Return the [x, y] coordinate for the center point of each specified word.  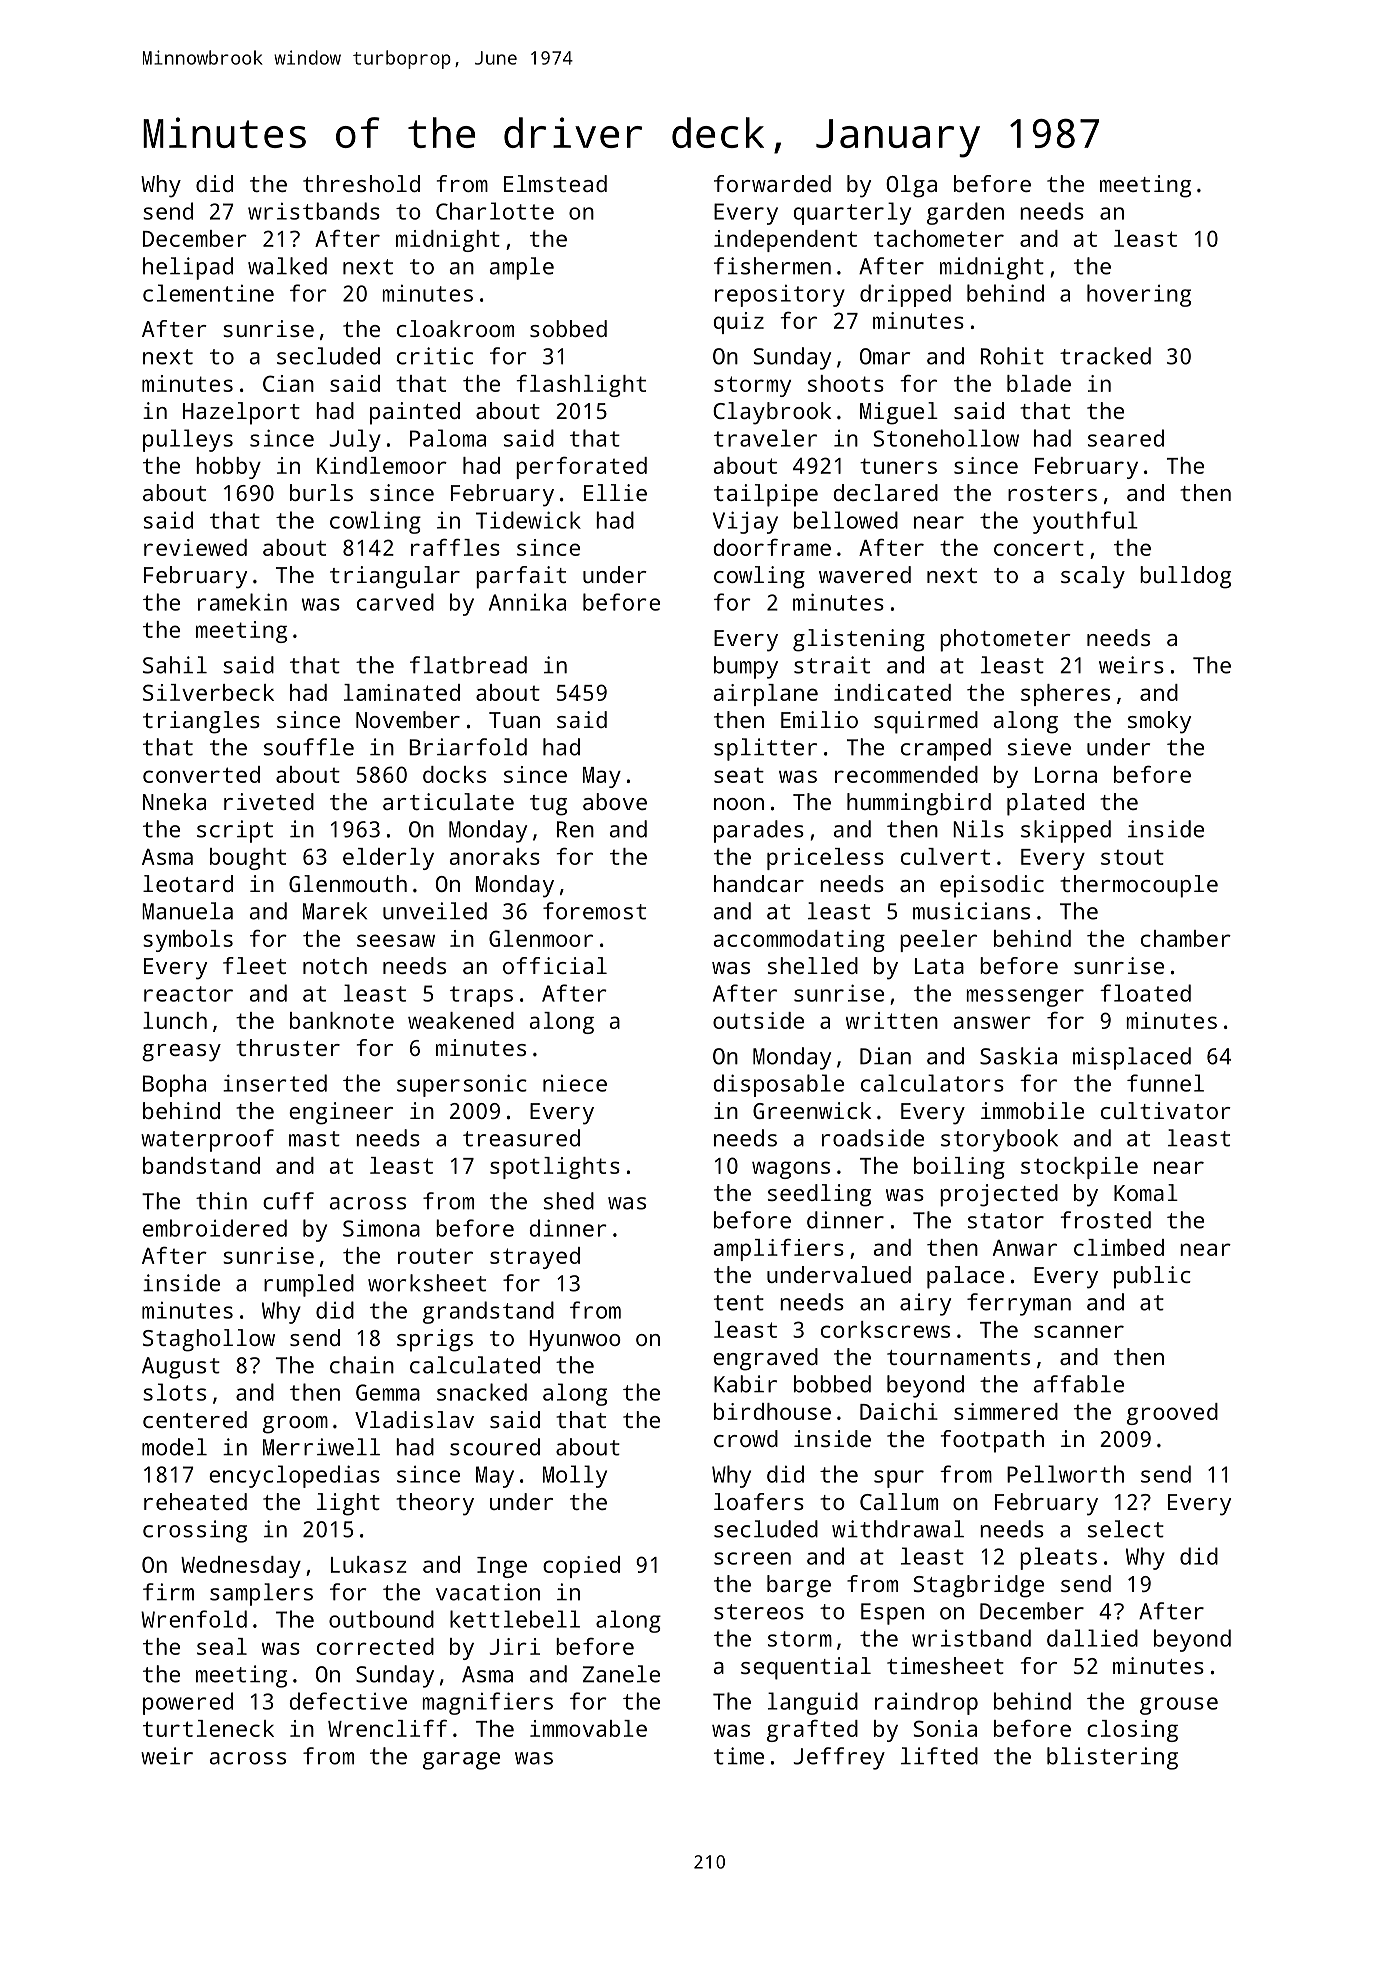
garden [965, 213]
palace [965, 1277]
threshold [361, 183]
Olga [911, 186]
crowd [746, 1438]
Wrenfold [194, 1619]
